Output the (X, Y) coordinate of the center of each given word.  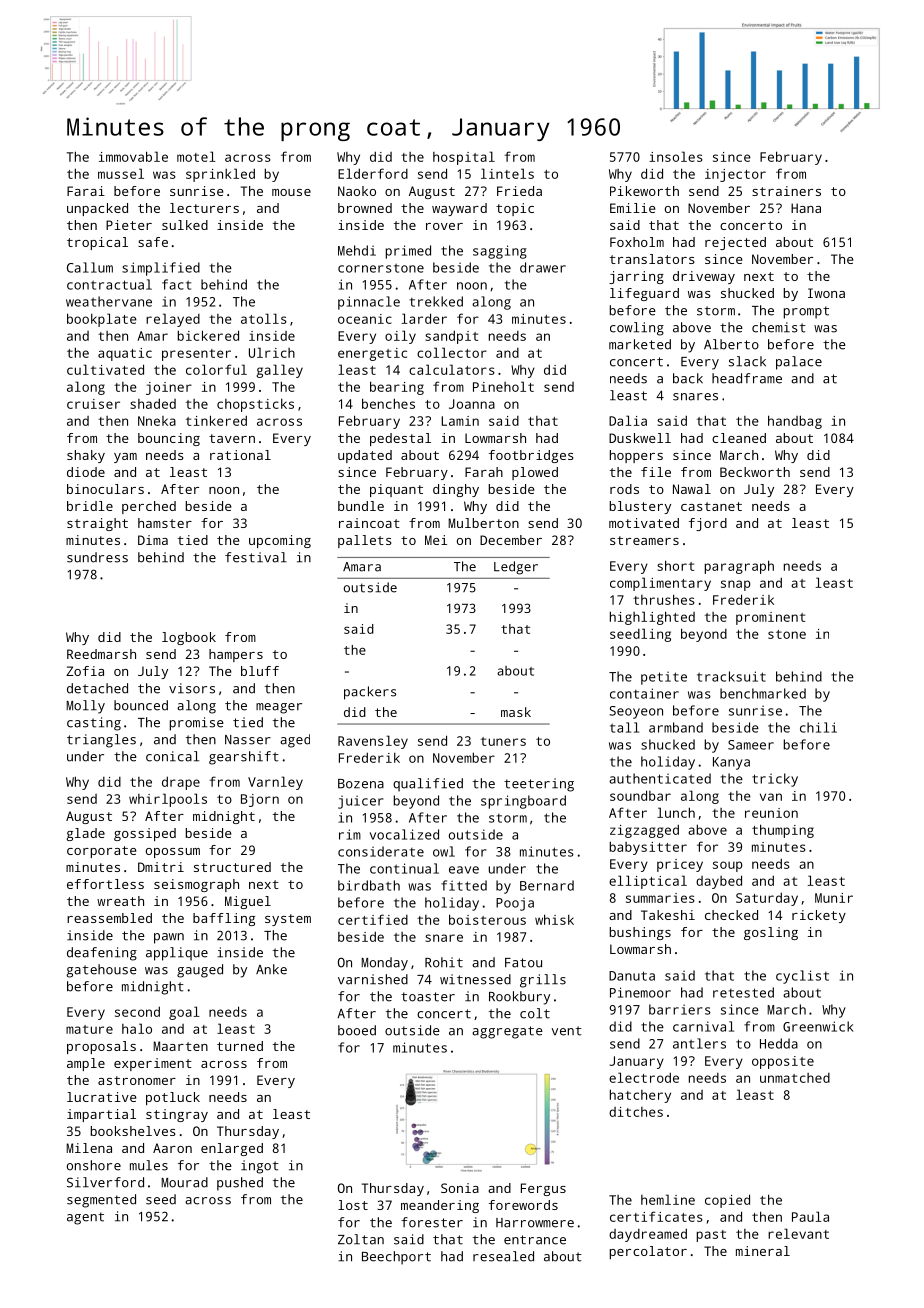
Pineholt (503, 386)
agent (85, 1218)
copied (727, 1201)
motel (196, 156)
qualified (428, 785)
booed (357, 1030)
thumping (783, 831)
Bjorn (260, 800)
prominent (770, 618)
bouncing (169, 439)
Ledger (516, 568)
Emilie (632, 208)
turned (240, 1046)
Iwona (826, 293)
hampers (236, 655)
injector (735, 175)
